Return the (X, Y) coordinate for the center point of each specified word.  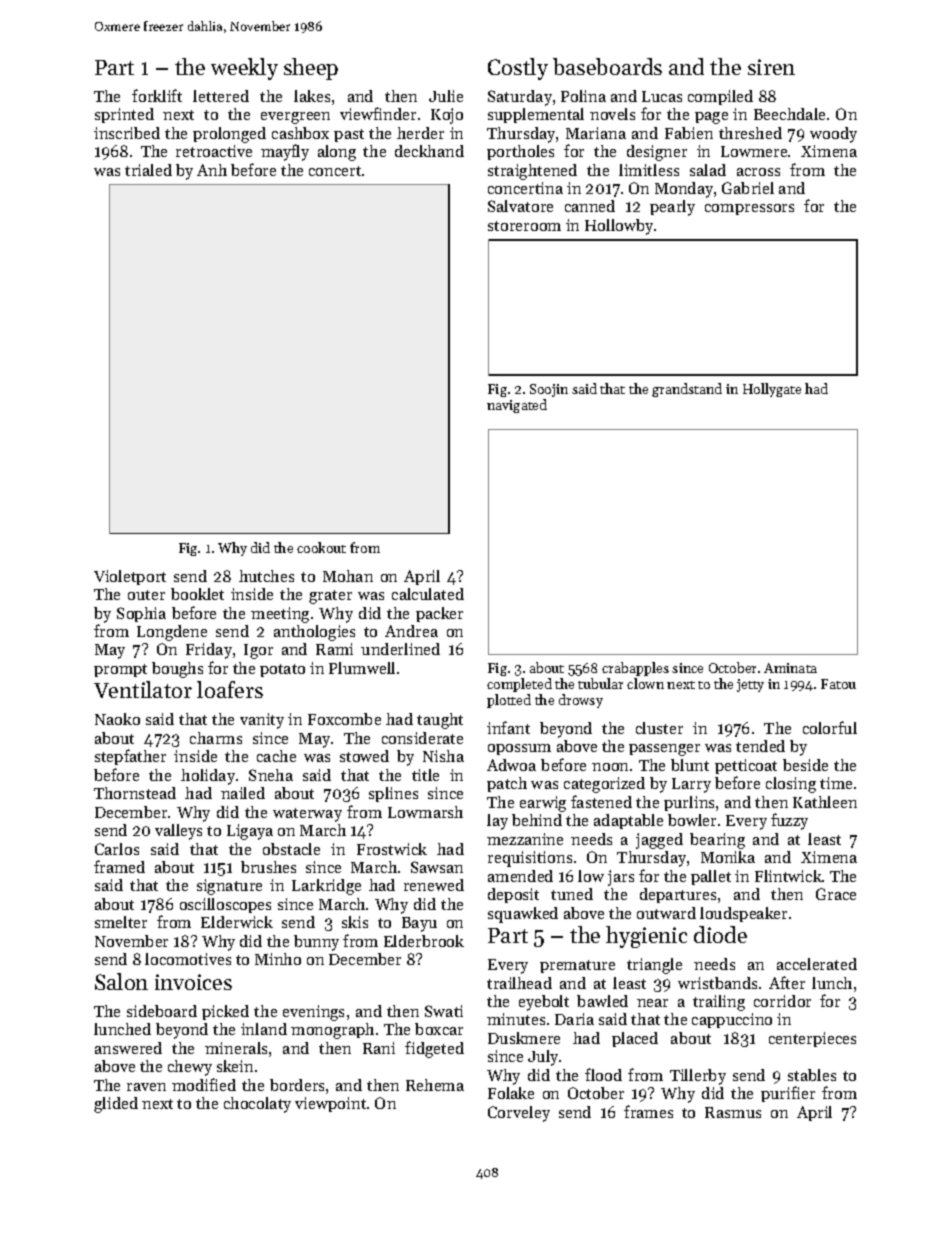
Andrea (411, 631)
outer (146, 595)
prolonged (229, 135)
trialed (148, 170)
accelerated (817, 964)
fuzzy (789, 821)
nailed (243, 793)
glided (116, 1105)
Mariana (596, 133)
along (337, 153)
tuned (572, 894)
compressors (749, 209)
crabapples (635, 669)
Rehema (435, 1085)
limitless (649, 170)
